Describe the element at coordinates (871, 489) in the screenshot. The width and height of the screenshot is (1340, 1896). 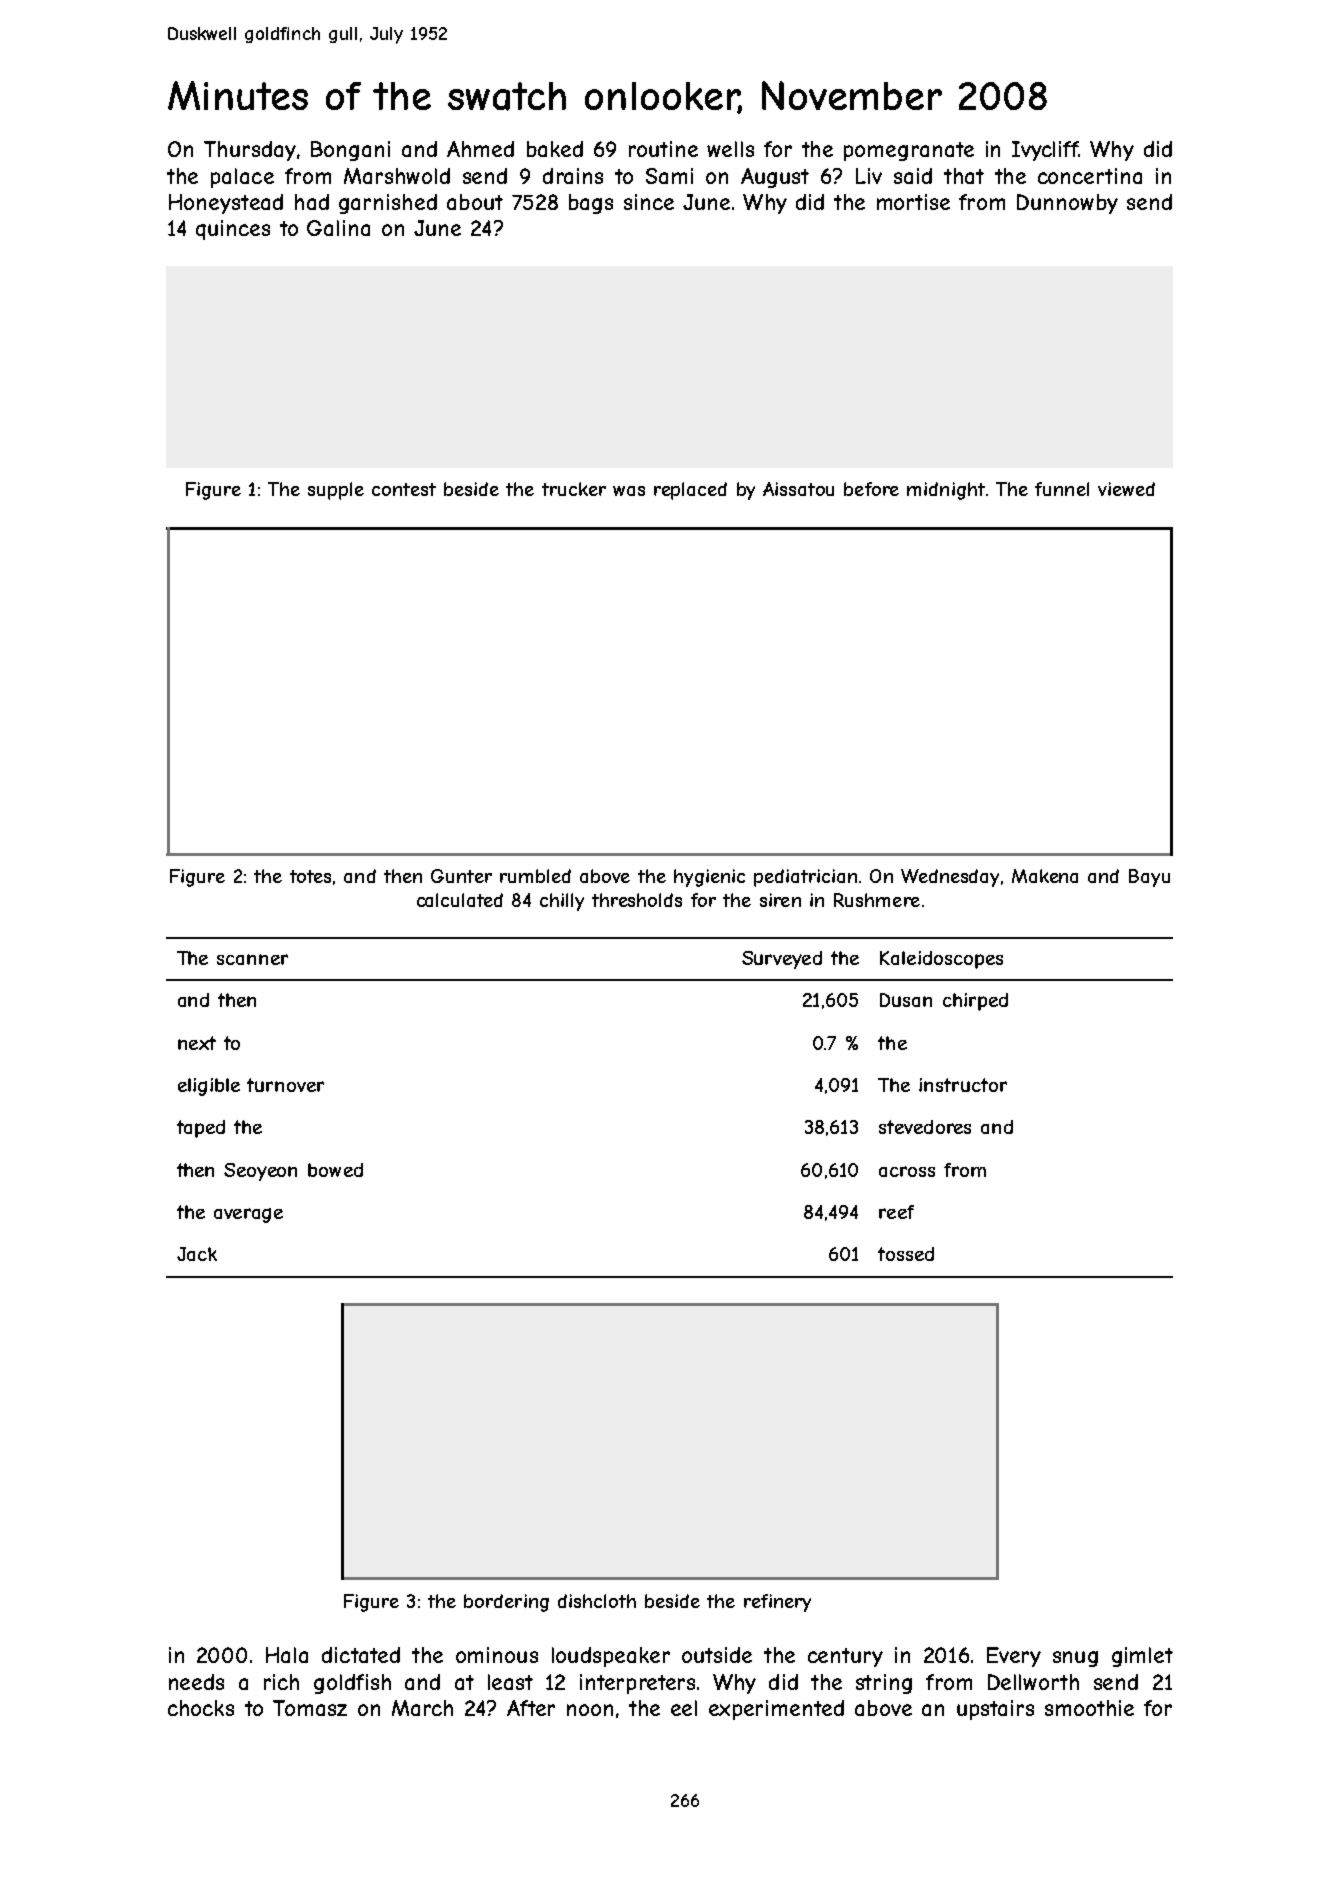
I see `before` at that location.
